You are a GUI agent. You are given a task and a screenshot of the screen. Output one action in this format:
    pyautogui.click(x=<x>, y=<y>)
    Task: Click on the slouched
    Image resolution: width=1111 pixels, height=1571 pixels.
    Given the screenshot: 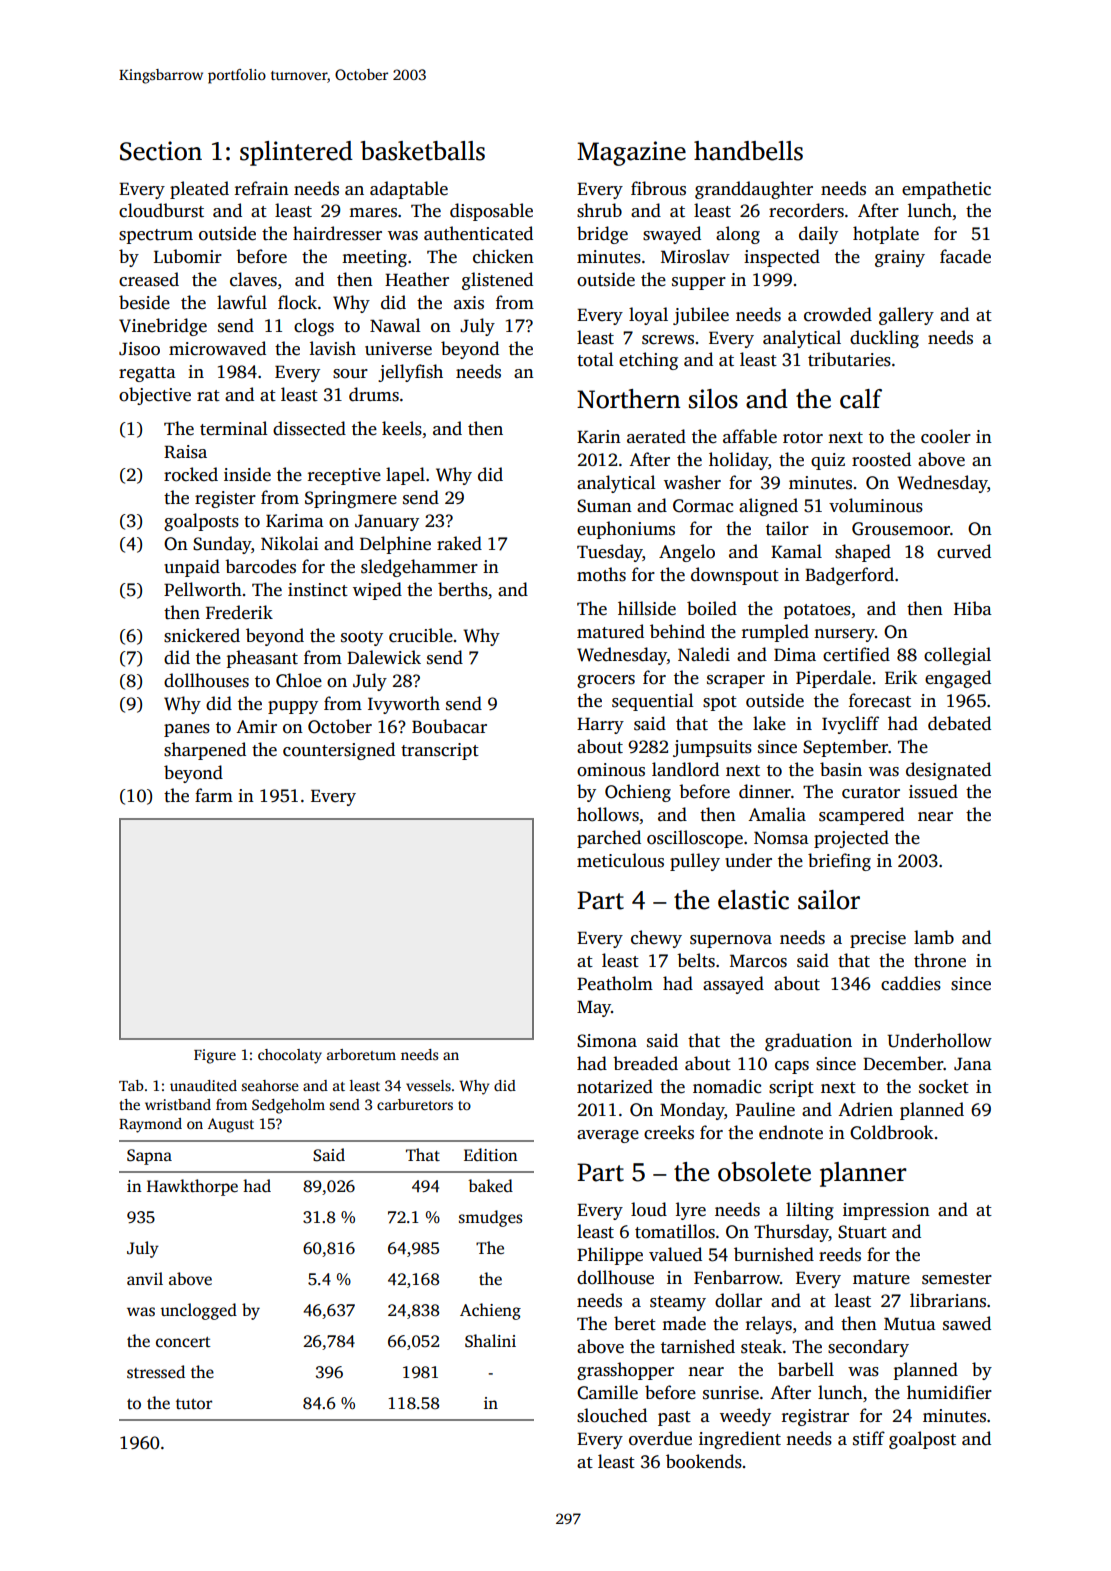 What is the action you would take?
    pyautogui.click(x=612, y=1415)
